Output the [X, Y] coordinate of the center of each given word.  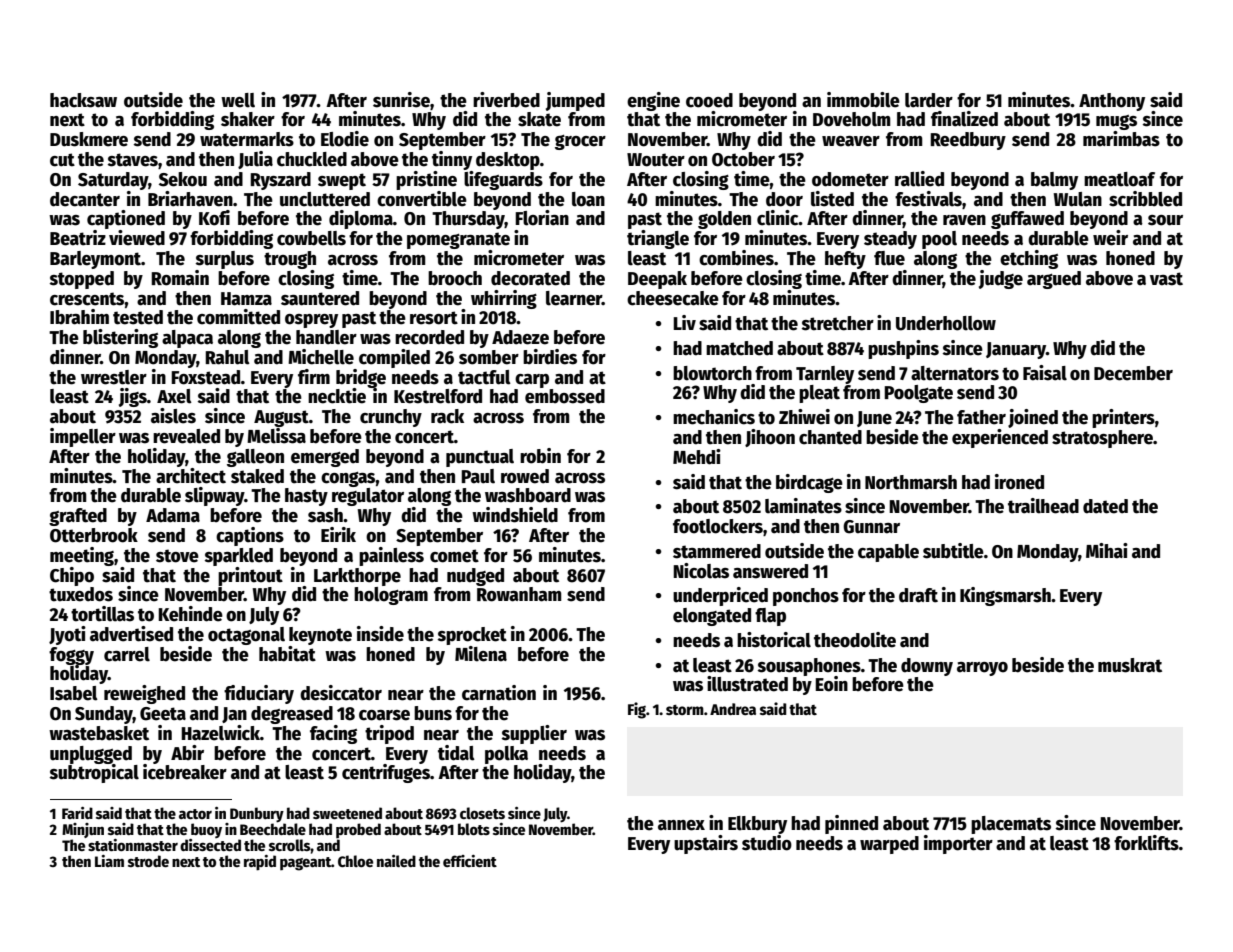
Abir [187, 753]
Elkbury [757, 825]
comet [454, 556]
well [238, 100]
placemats [1011, 825]
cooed [709, 100]
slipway [214, 496]
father [981, 417]
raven [964, 220]
